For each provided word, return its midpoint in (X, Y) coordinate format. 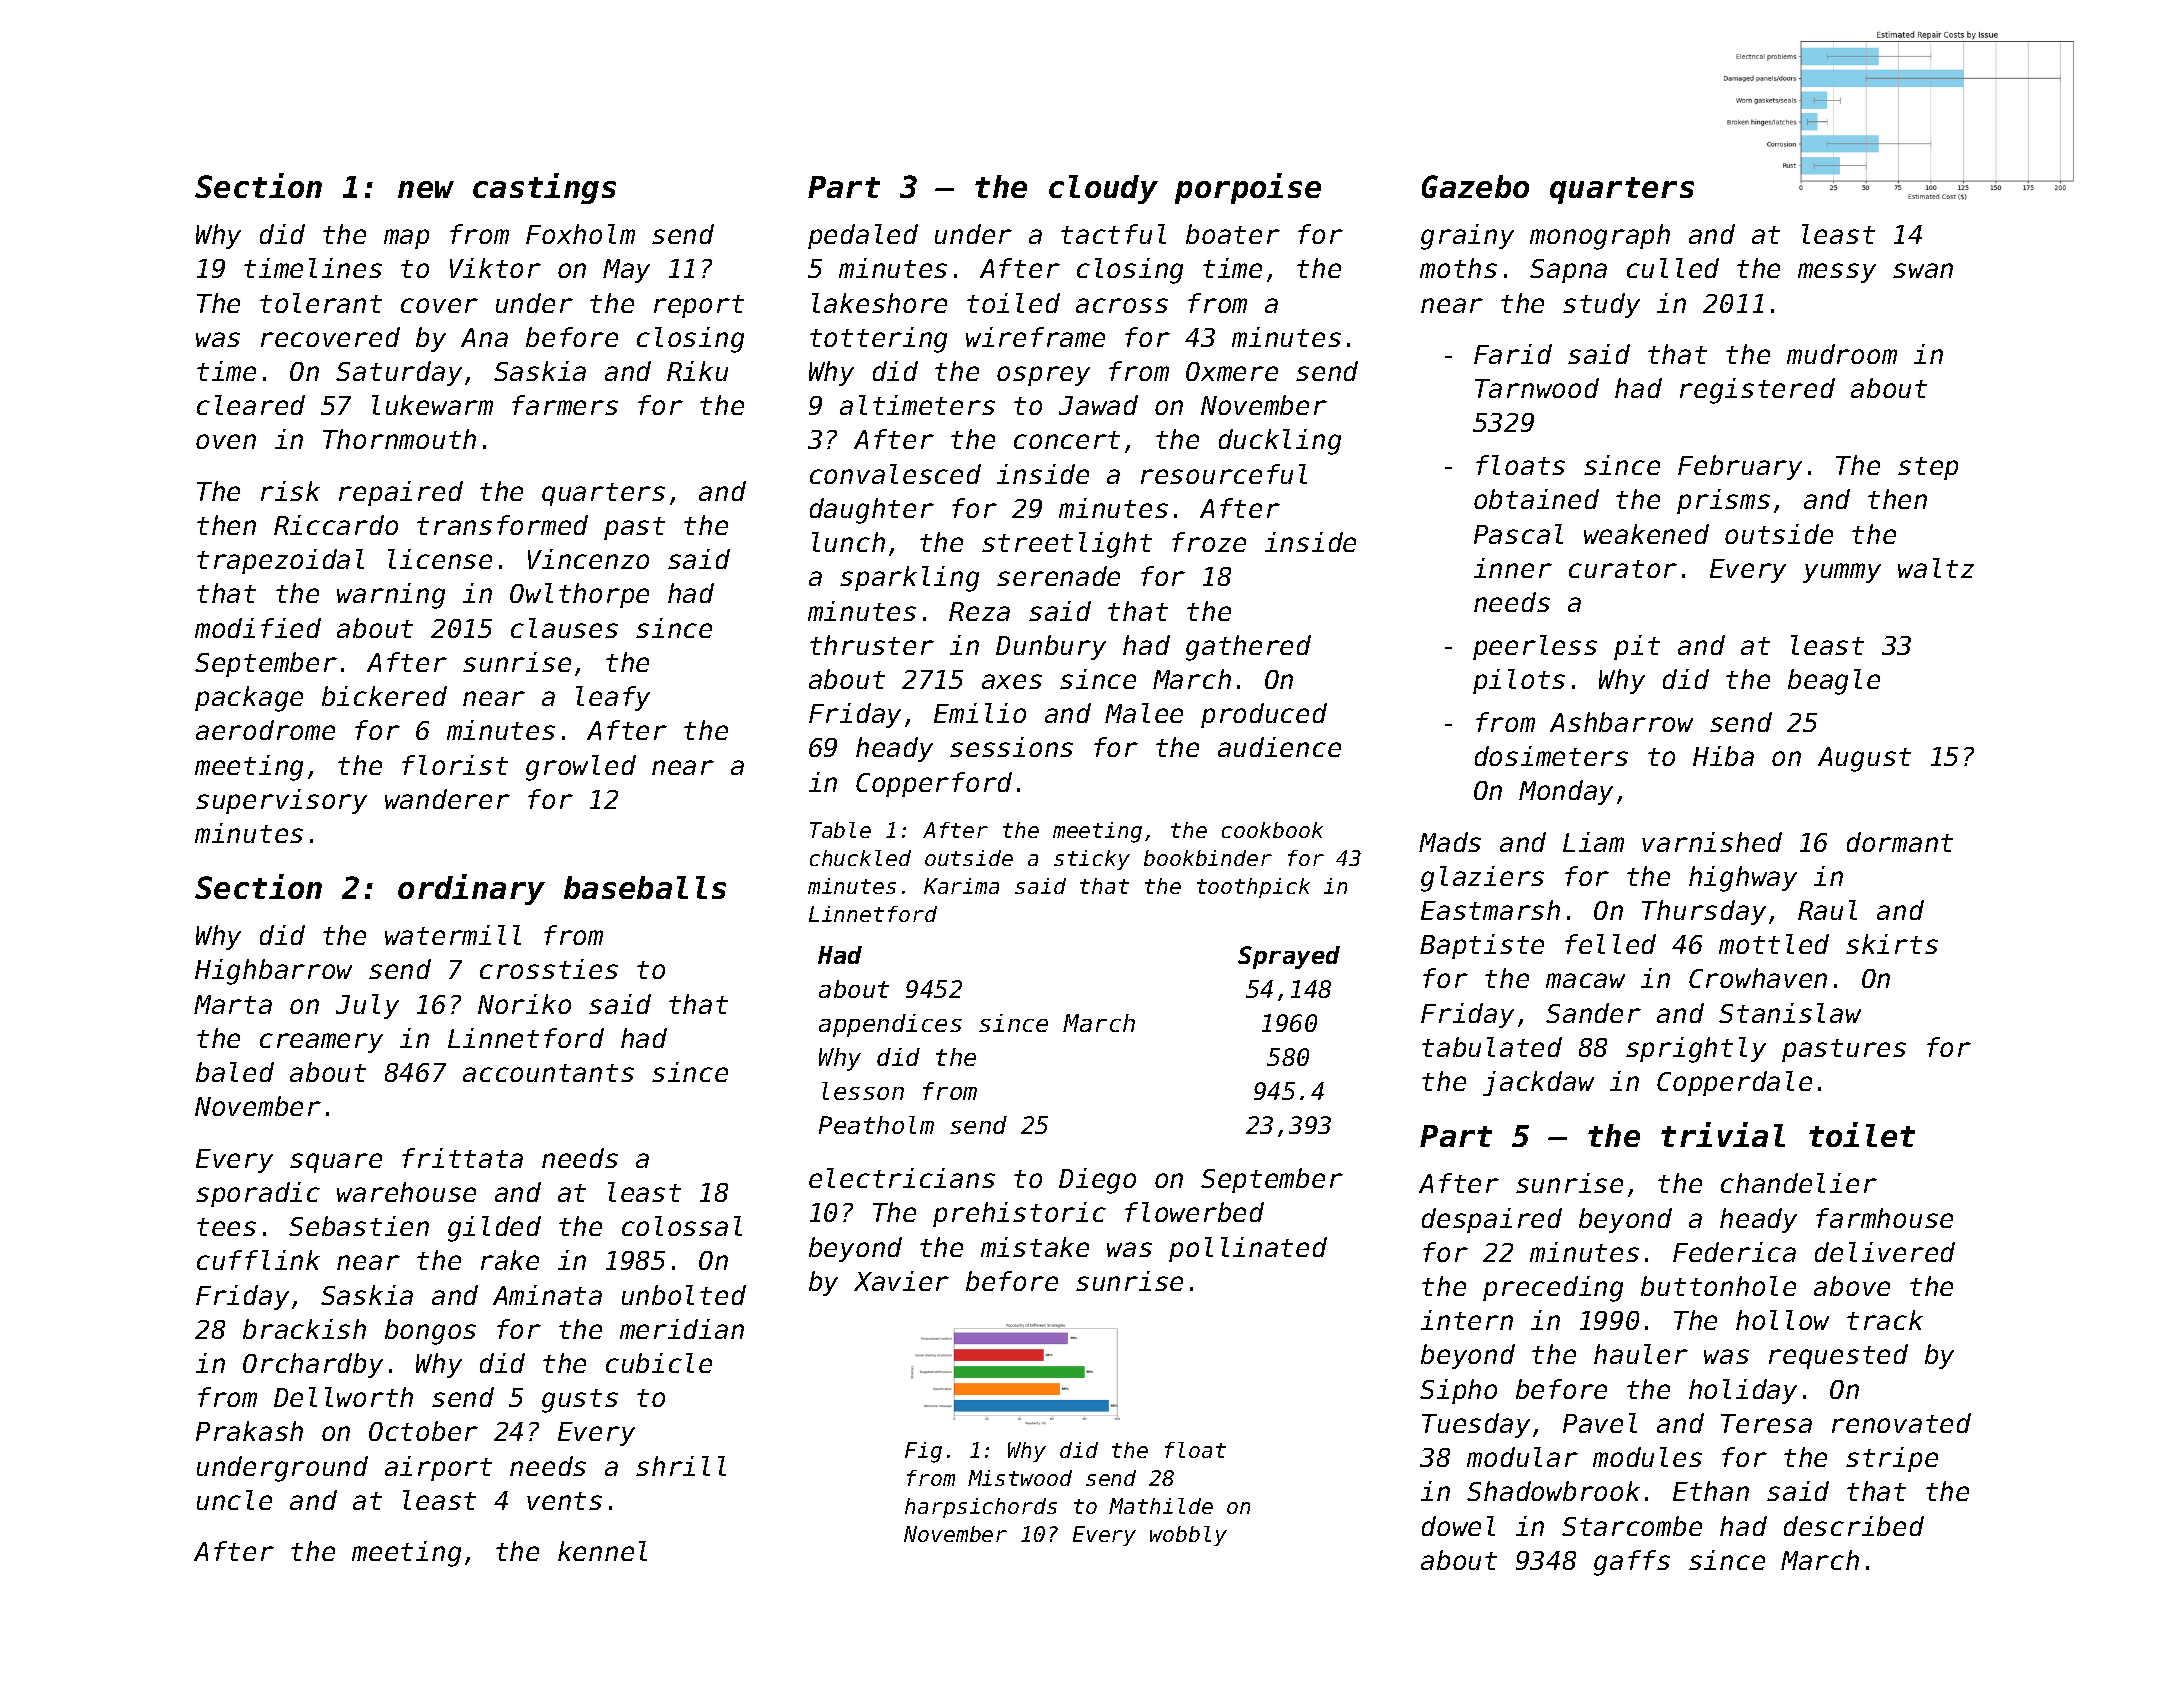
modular (1522, 1457)
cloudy (1103, 189)
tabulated (1492, 1047)
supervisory (281, 801)
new (426, 189)
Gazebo (1475, 186)
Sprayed (1289, 957)
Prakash (249, 1431)
